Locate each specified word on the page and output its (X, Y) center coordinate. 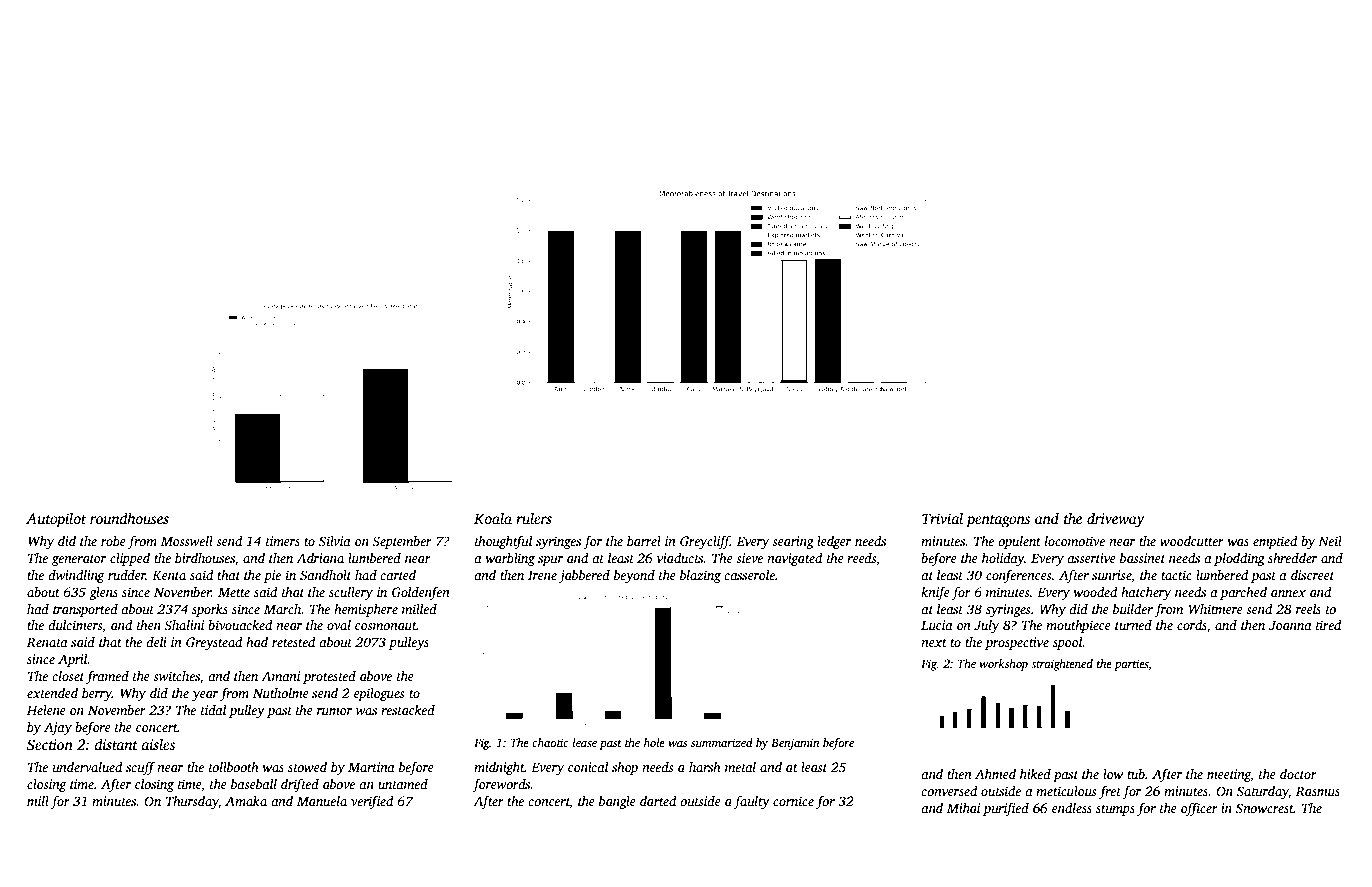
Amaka (246, 801)
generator (79, 560)
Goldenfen (421, 593)
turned (1133, 625)
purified (1006, 809)
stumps (1115, 810)
